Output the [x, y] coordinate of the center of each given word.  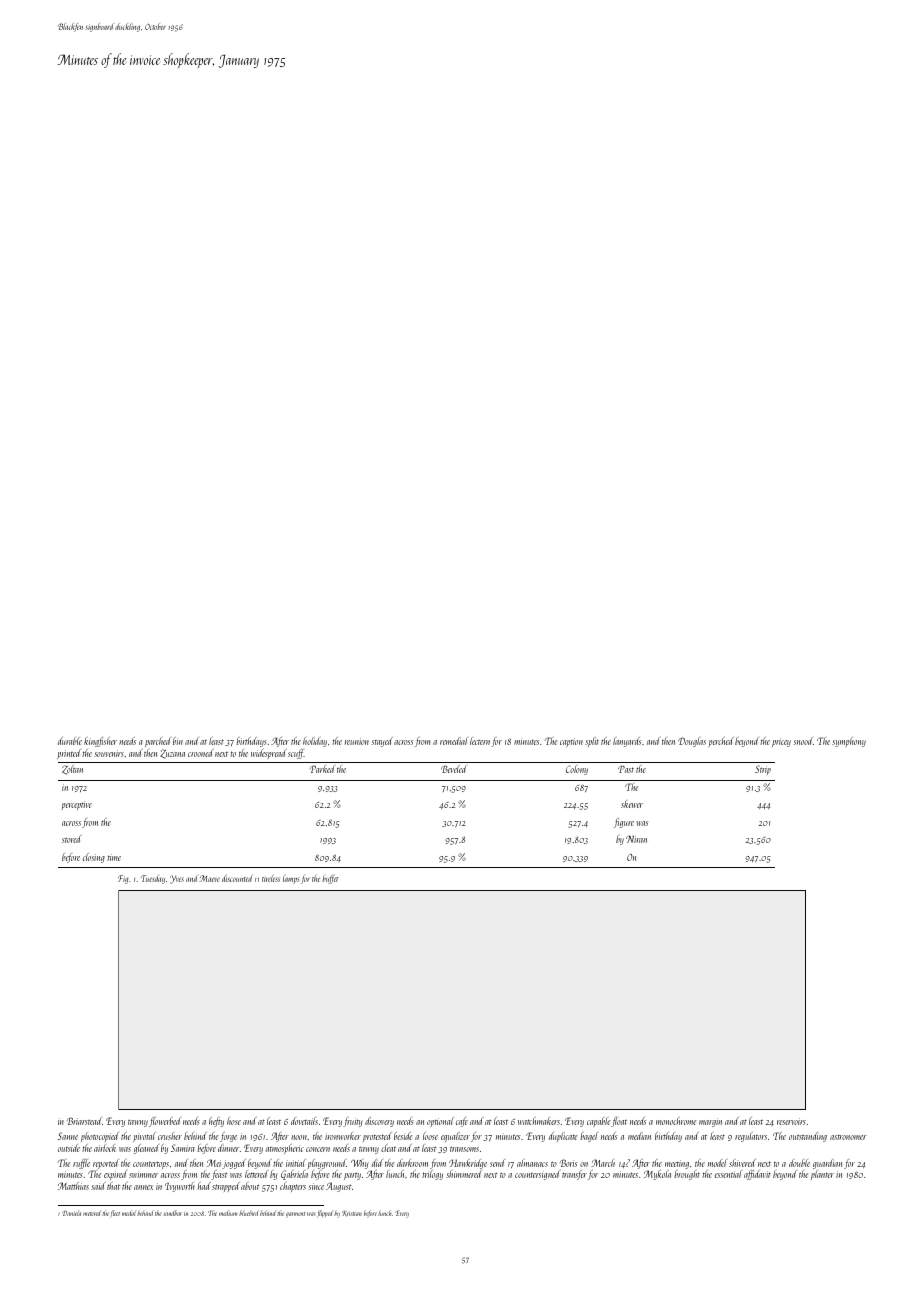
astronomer [848, 1137]
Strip [763, 770]
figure [624, 823]
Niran [636, 839]
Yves [177, 879]
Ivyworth [180, 1187]
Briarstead [84, 1121]
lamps [291, 879]
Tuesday [153, 879]
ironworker [343, 1136]
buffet [330, 879]
